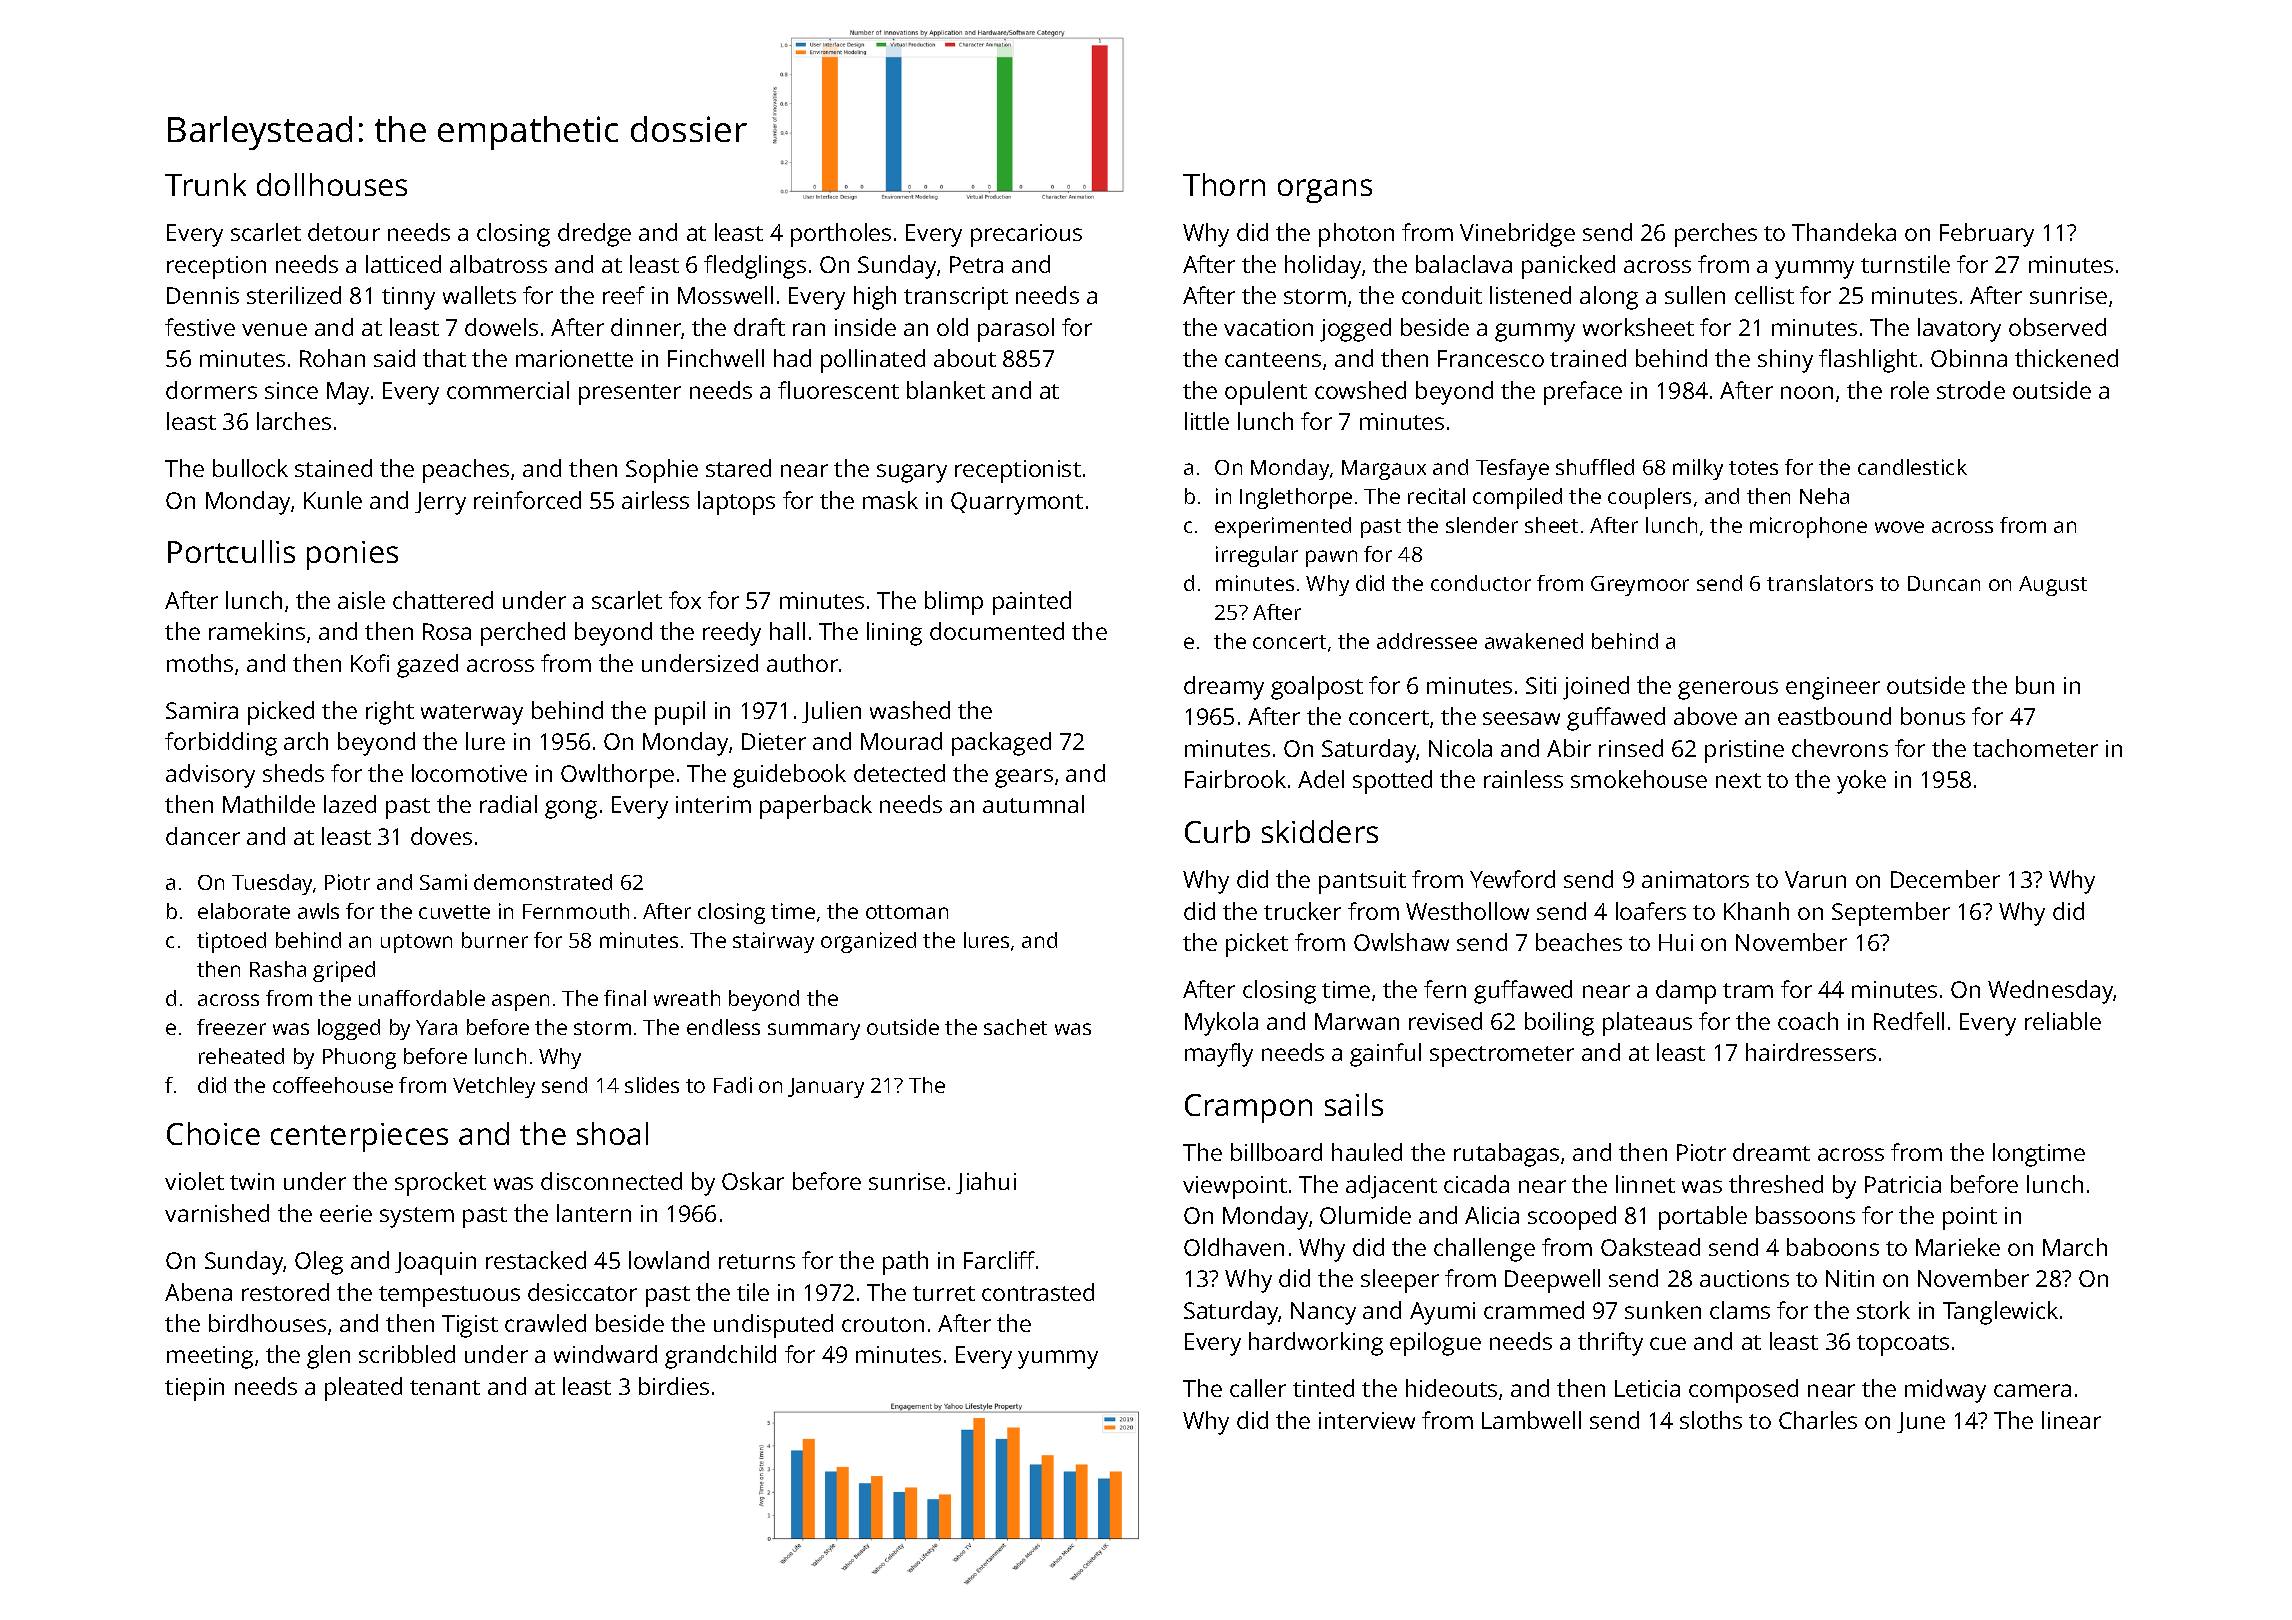  I want to click on wove, so click(1899, 527).
